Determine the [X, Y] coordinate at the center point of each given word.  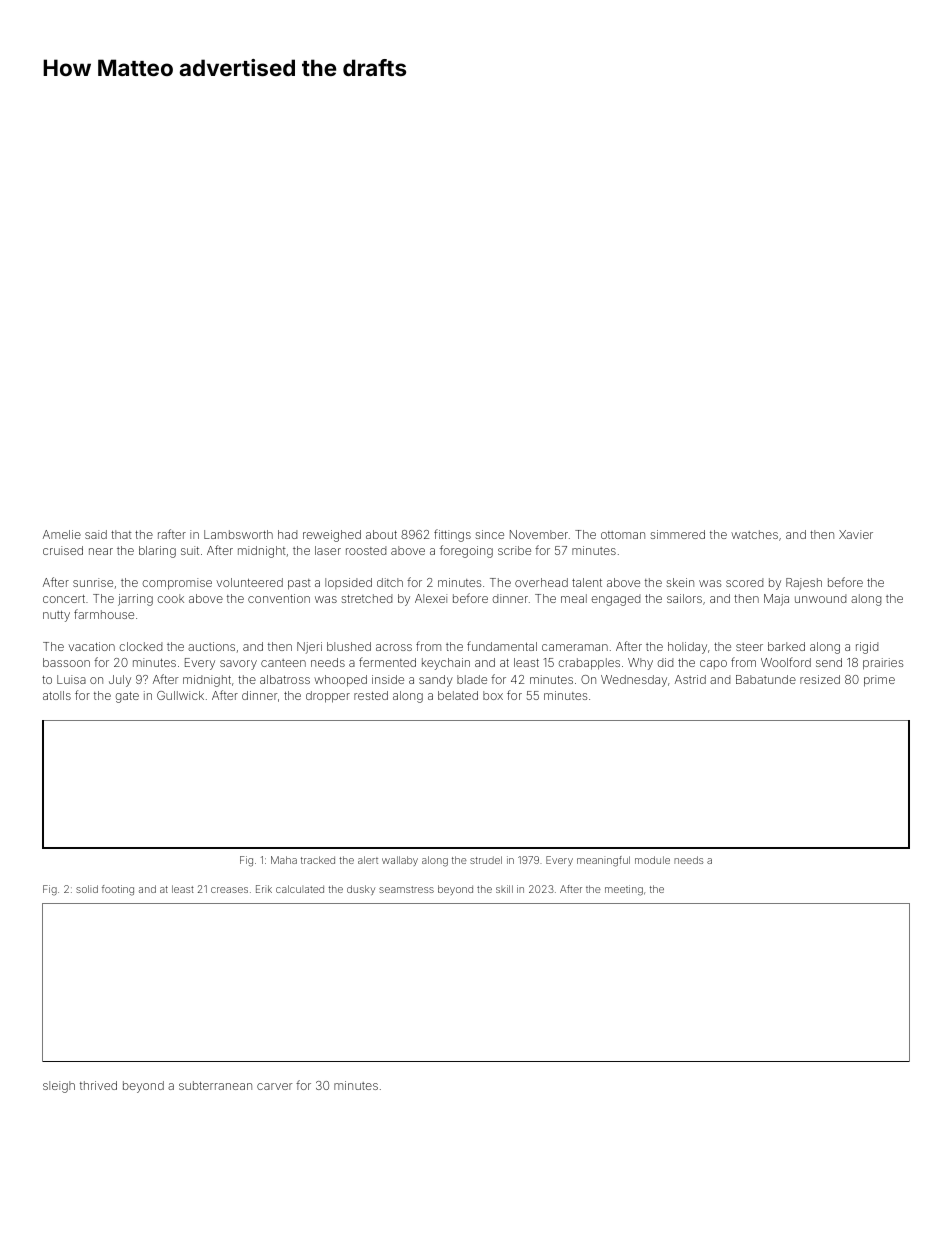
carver [274, 1086]
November [539, 534]
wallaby [400, 861]
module [652, 860]
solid [87, 889]
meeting [624, 890]
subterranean [215, 1085]
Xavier [856, 534]
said [96, 534]
